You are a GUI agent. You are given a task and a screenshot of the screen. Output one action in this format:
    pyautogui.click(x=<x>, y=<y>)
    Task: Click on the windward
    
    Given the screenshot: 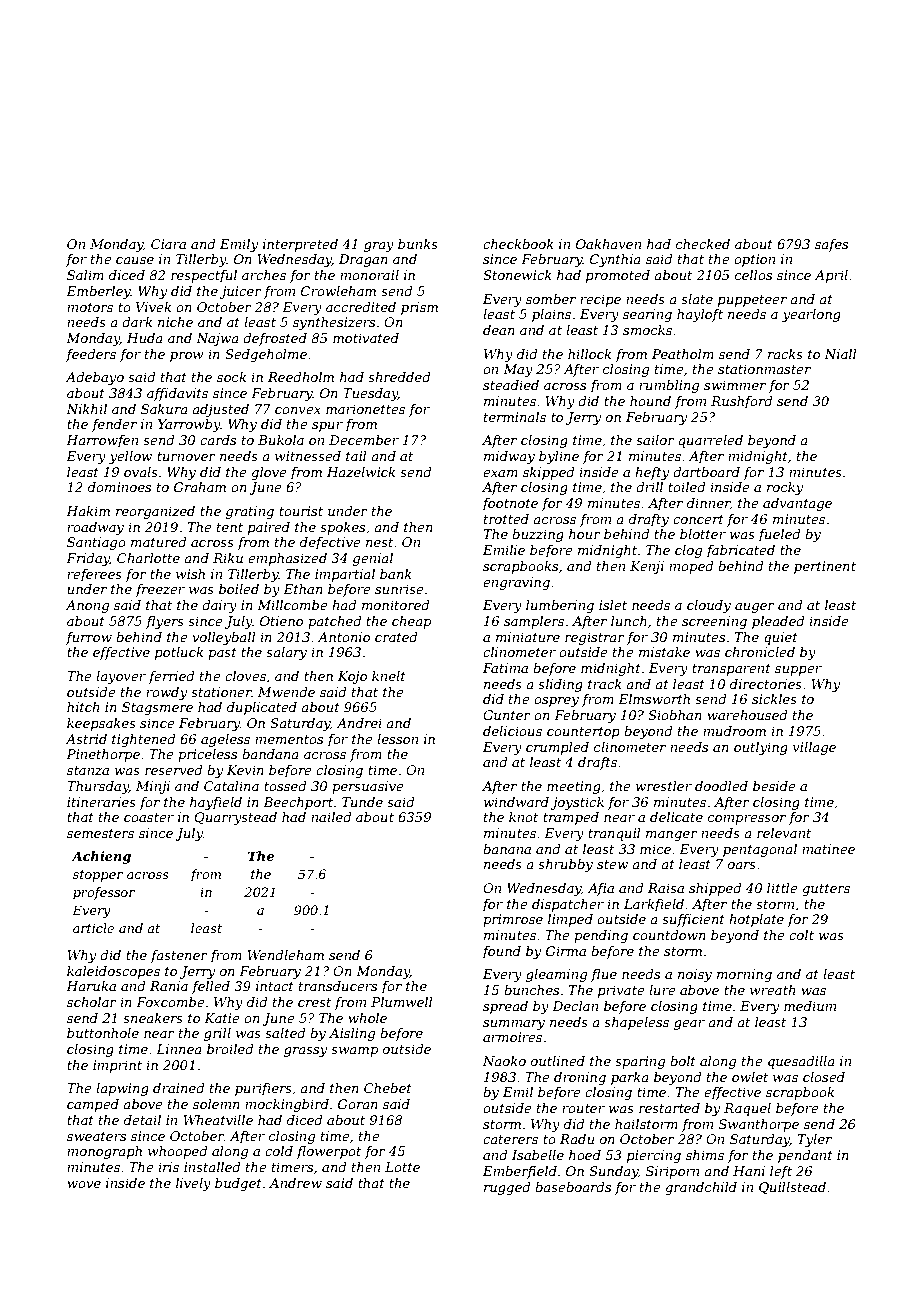 What is the action you would take?
    pyautogui.click(x=516, y=802)
